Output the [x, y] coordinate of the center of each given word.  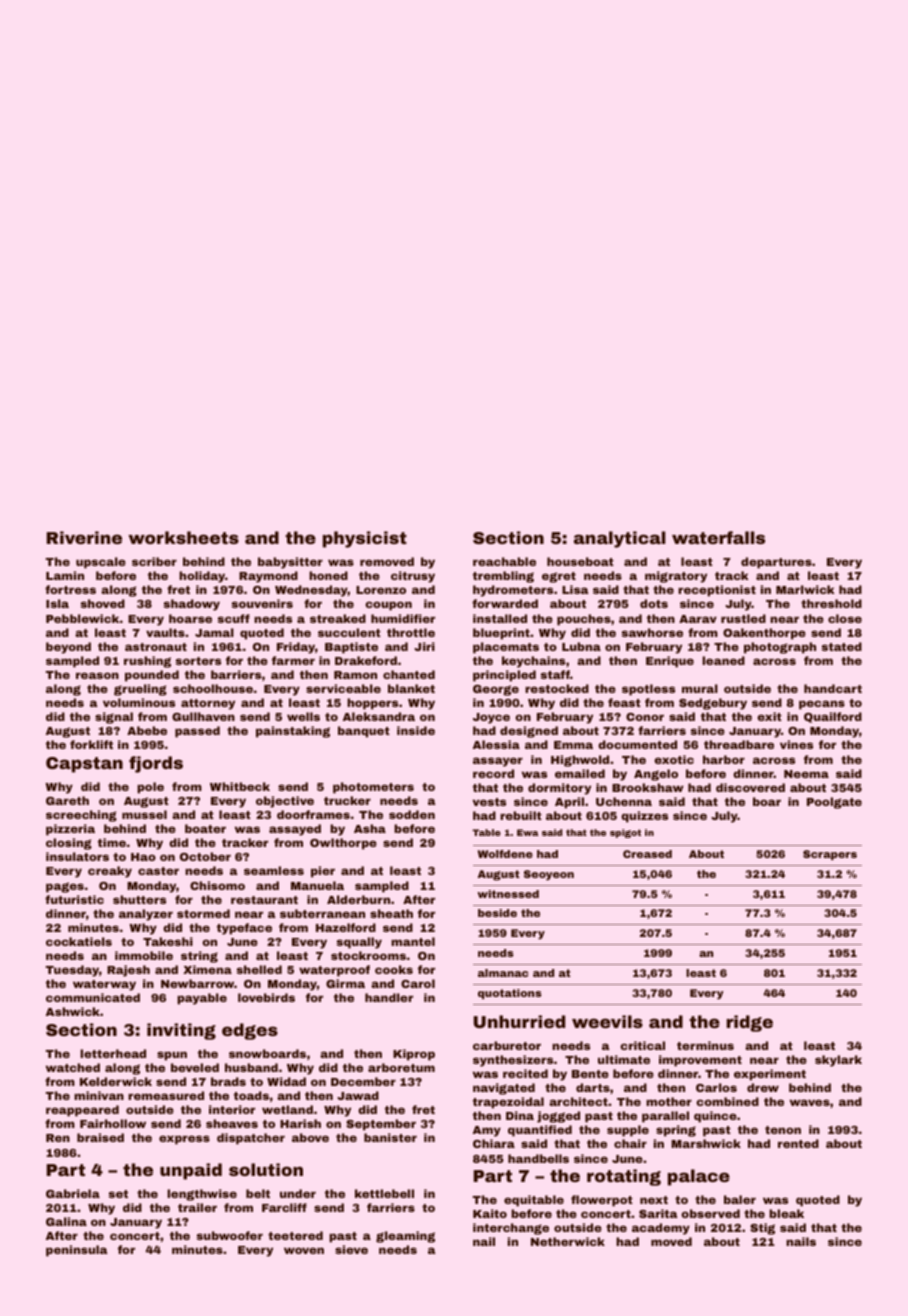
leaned [723, 660]
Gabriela [73, 1193]
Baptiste [351, 648]
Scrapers [830, 855]
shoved [102, 603]
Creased [647, 854]
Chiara [494, 1143]
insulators [77, 856]
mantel [413, 941]
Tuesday [72, 971]
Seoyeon [549, 875]
